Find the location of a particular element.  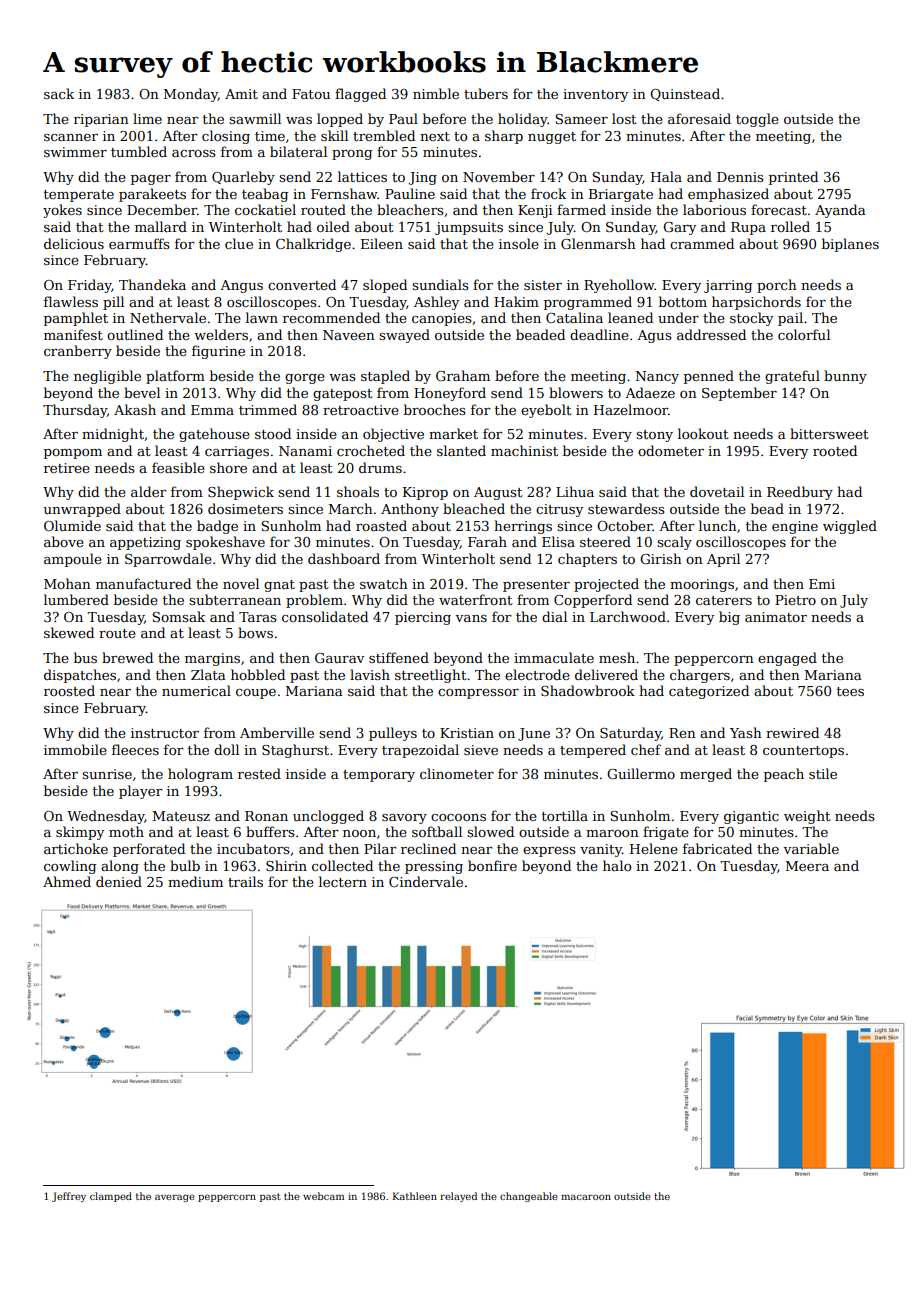

Jeffrey is located at coordinates (69, 1197).
